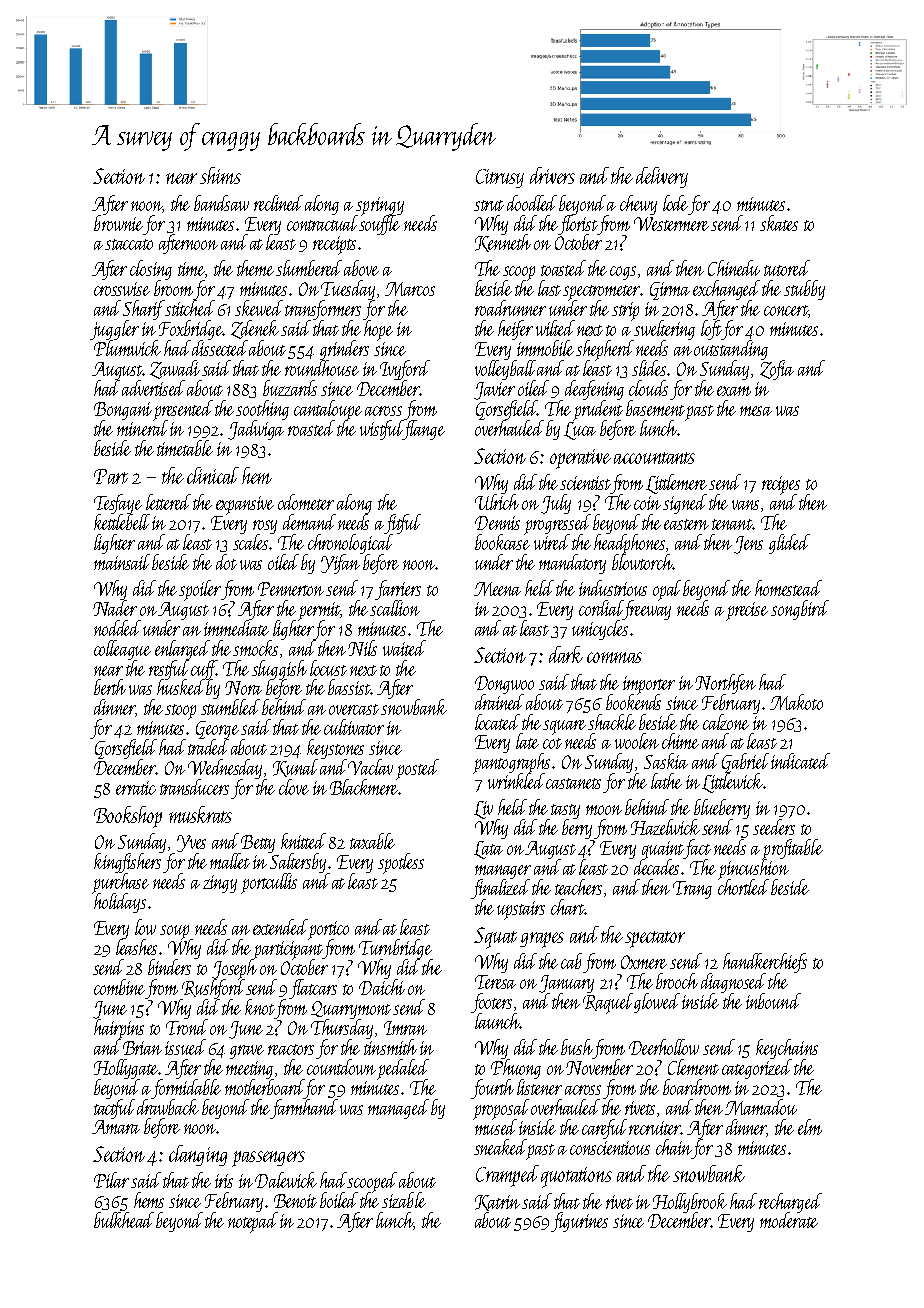 Image resolution: width=924 pixels, height=1308 pixels. I want to click on erratic, so click(136, 788).
